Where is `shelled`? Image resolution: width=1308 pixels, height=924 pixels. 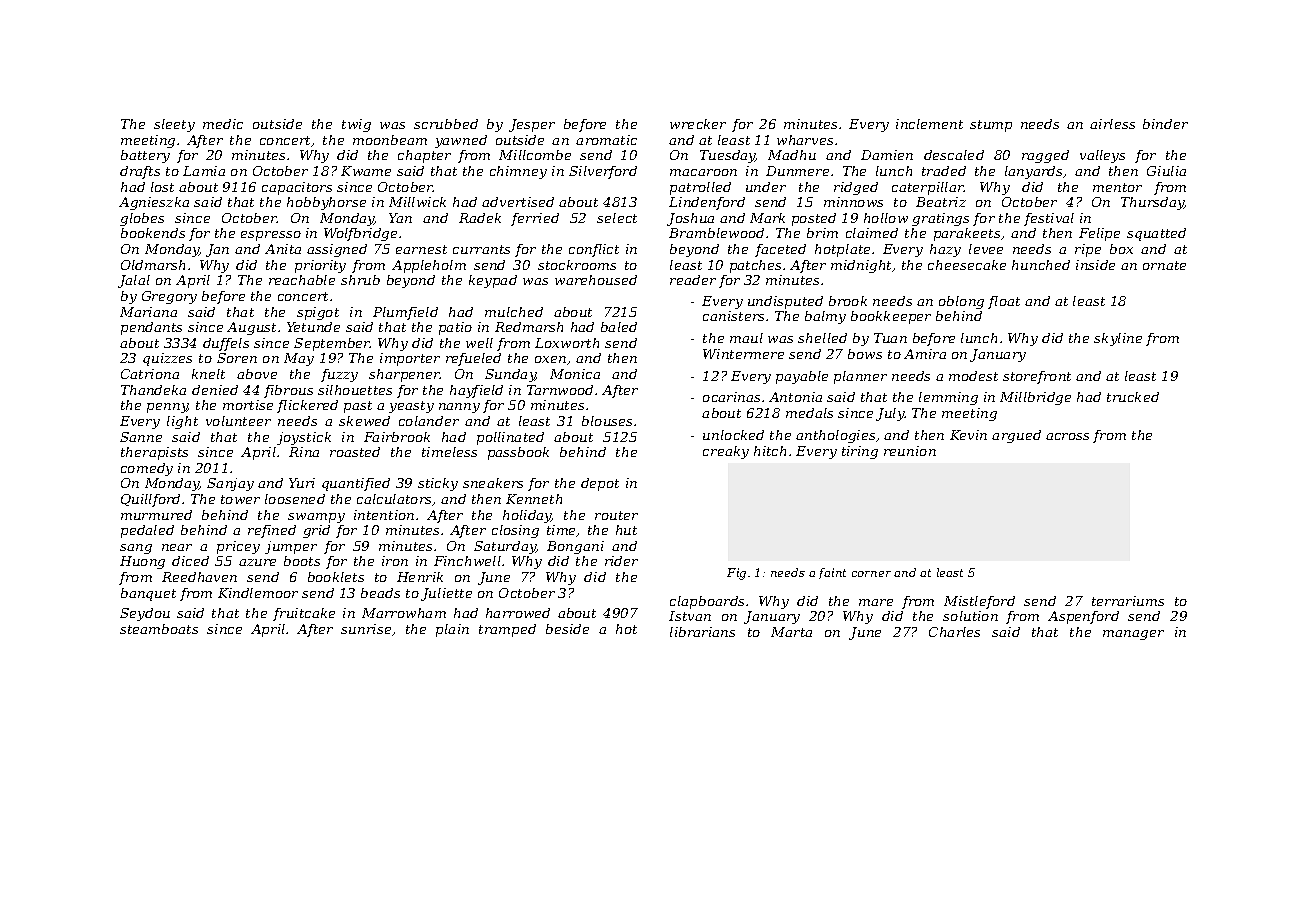
shelled is located at coordinates (822, 338).
